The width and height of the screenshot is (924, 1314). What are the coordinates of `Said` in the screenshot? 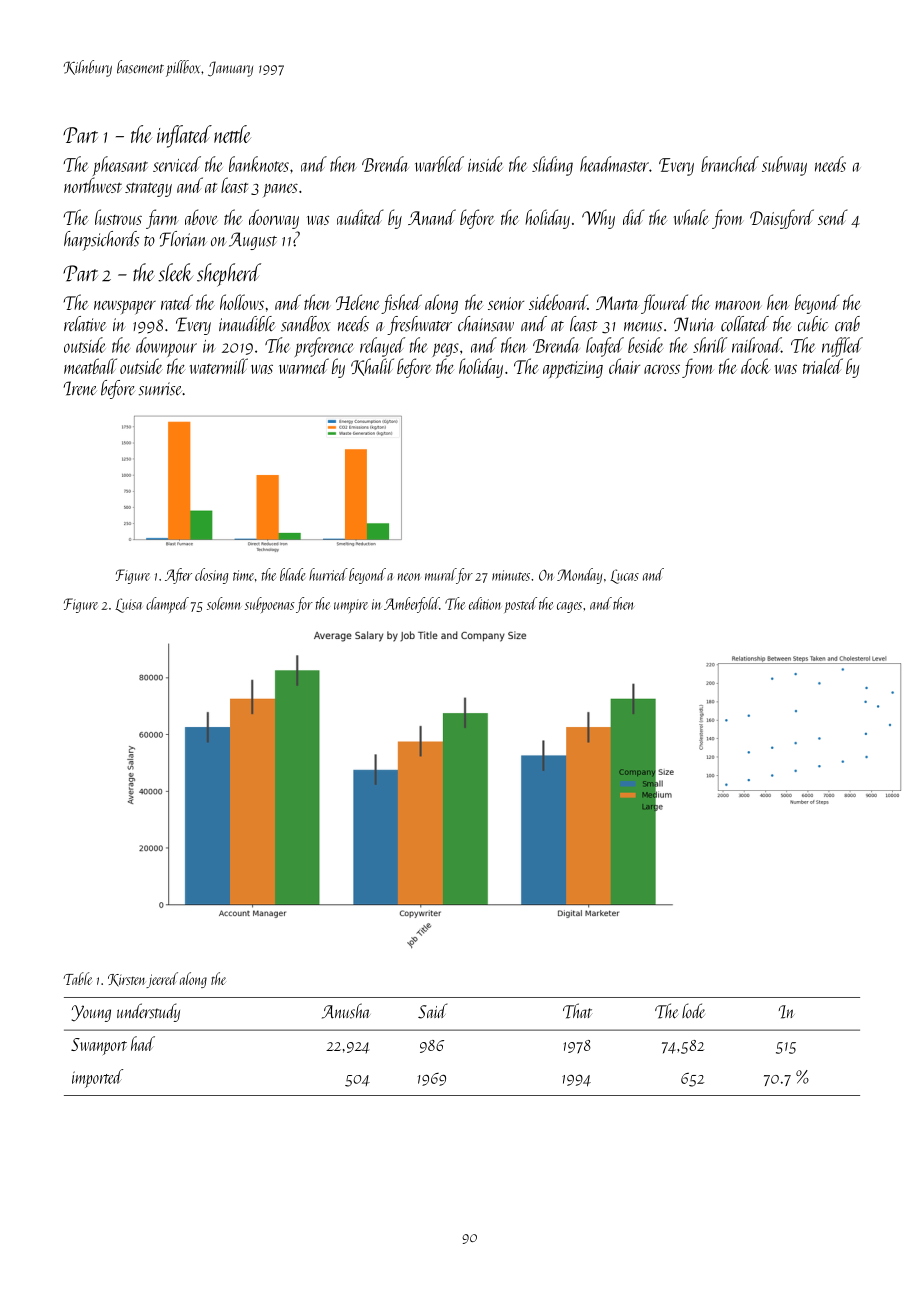 It's located at (432, 1011).
